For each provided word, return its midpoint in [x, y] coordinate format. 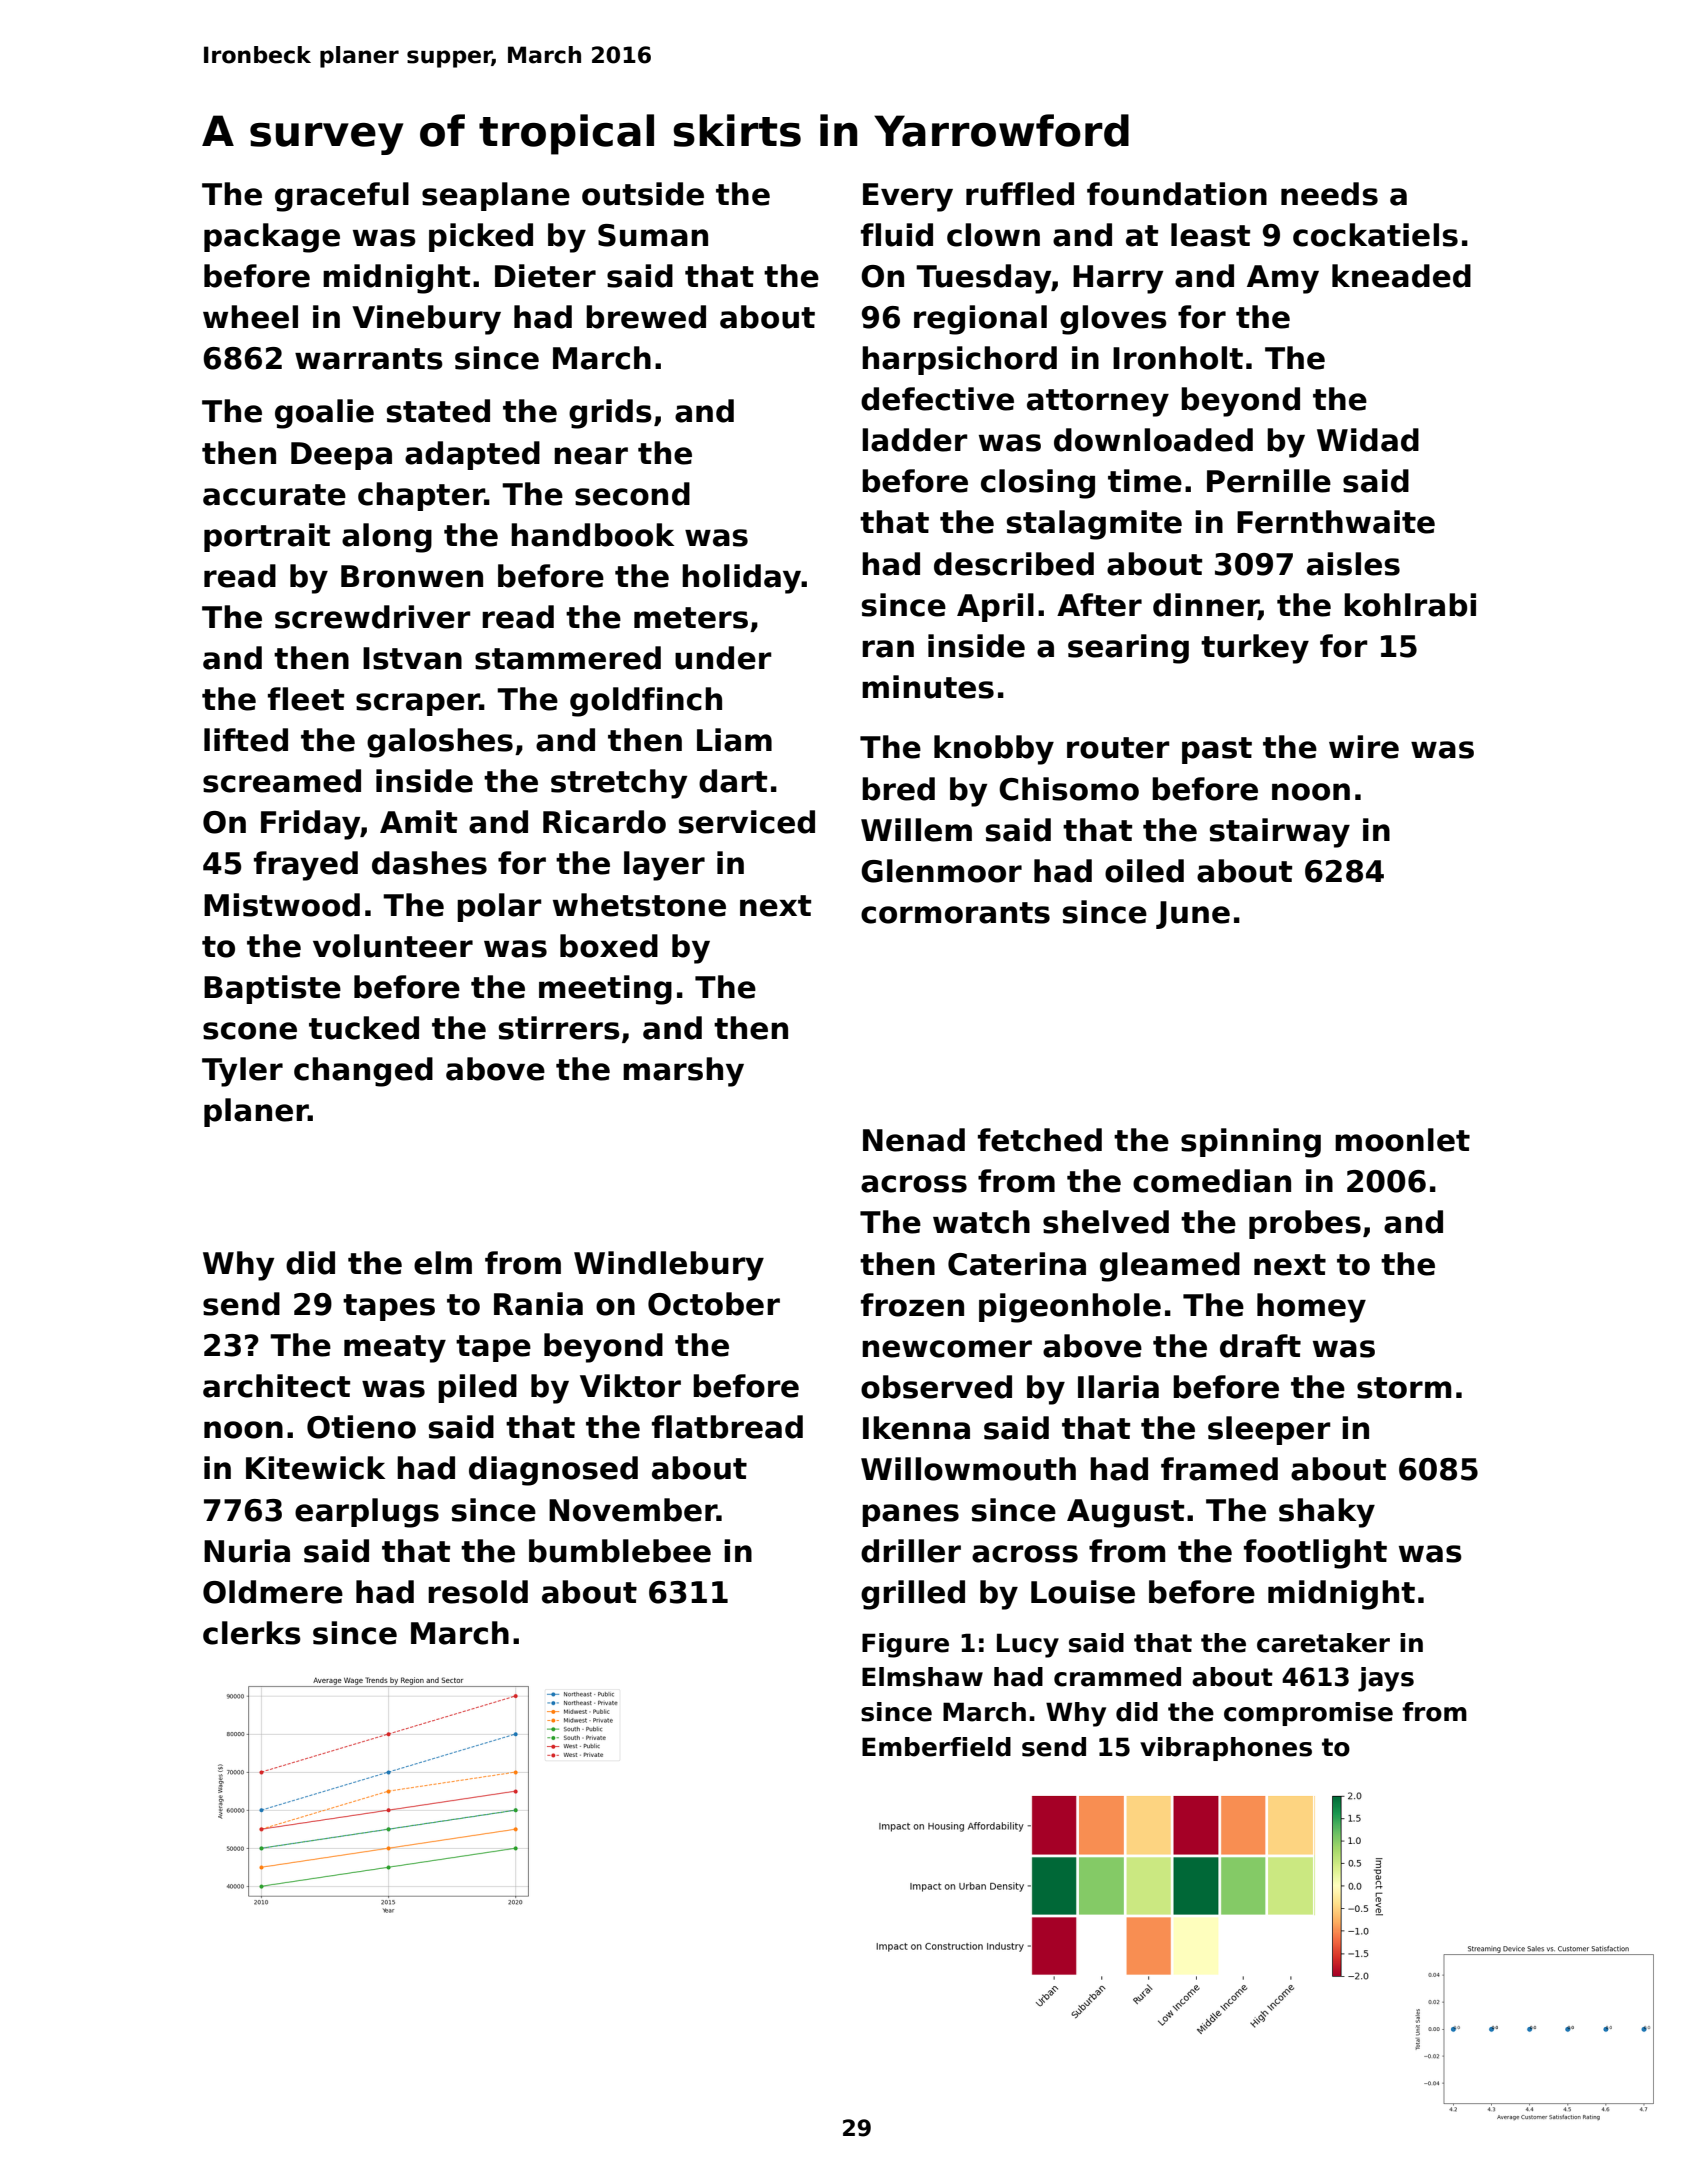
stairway [1280, 833]
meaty [395, 1349]
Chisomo [1069, 789]
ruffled [1020, 194]
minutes [928, 687]
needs [1329, 194]
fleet [306, 699]
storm [1404, 1388]
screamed [282, 781]
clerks [252, 1633]
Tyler [242, 1072]
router [1118, 748]
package [272, 238]
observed [936, 1387]
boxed [609, 946]
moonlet [1402, 1140]
